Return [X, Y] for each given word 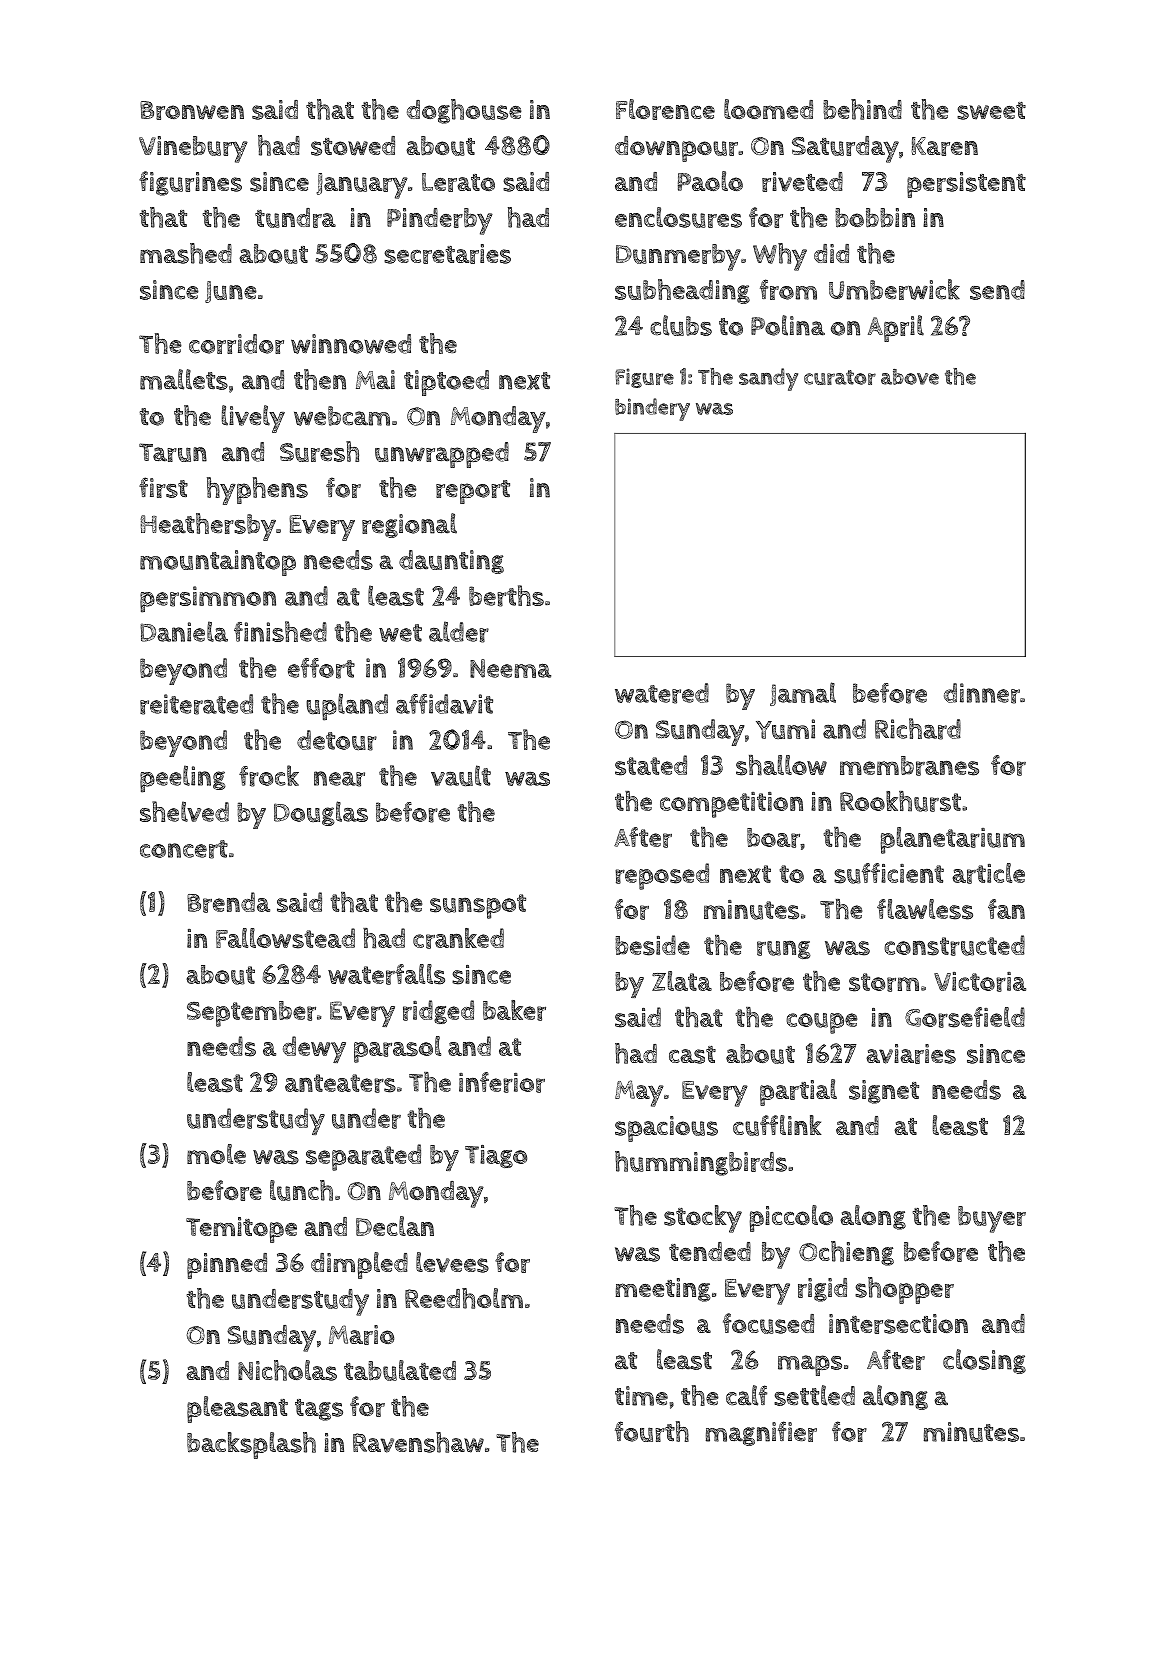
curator [840, 377]
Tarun [173, 452]
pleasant [237, 1409]
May [639, 1093]
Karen [944, 146]
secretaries [447, 254]
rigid [822, 1290]
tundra [295, 218]
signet [884, 1092]
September [251, 1014]
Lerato [458, 182]
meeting [663, 1290]
